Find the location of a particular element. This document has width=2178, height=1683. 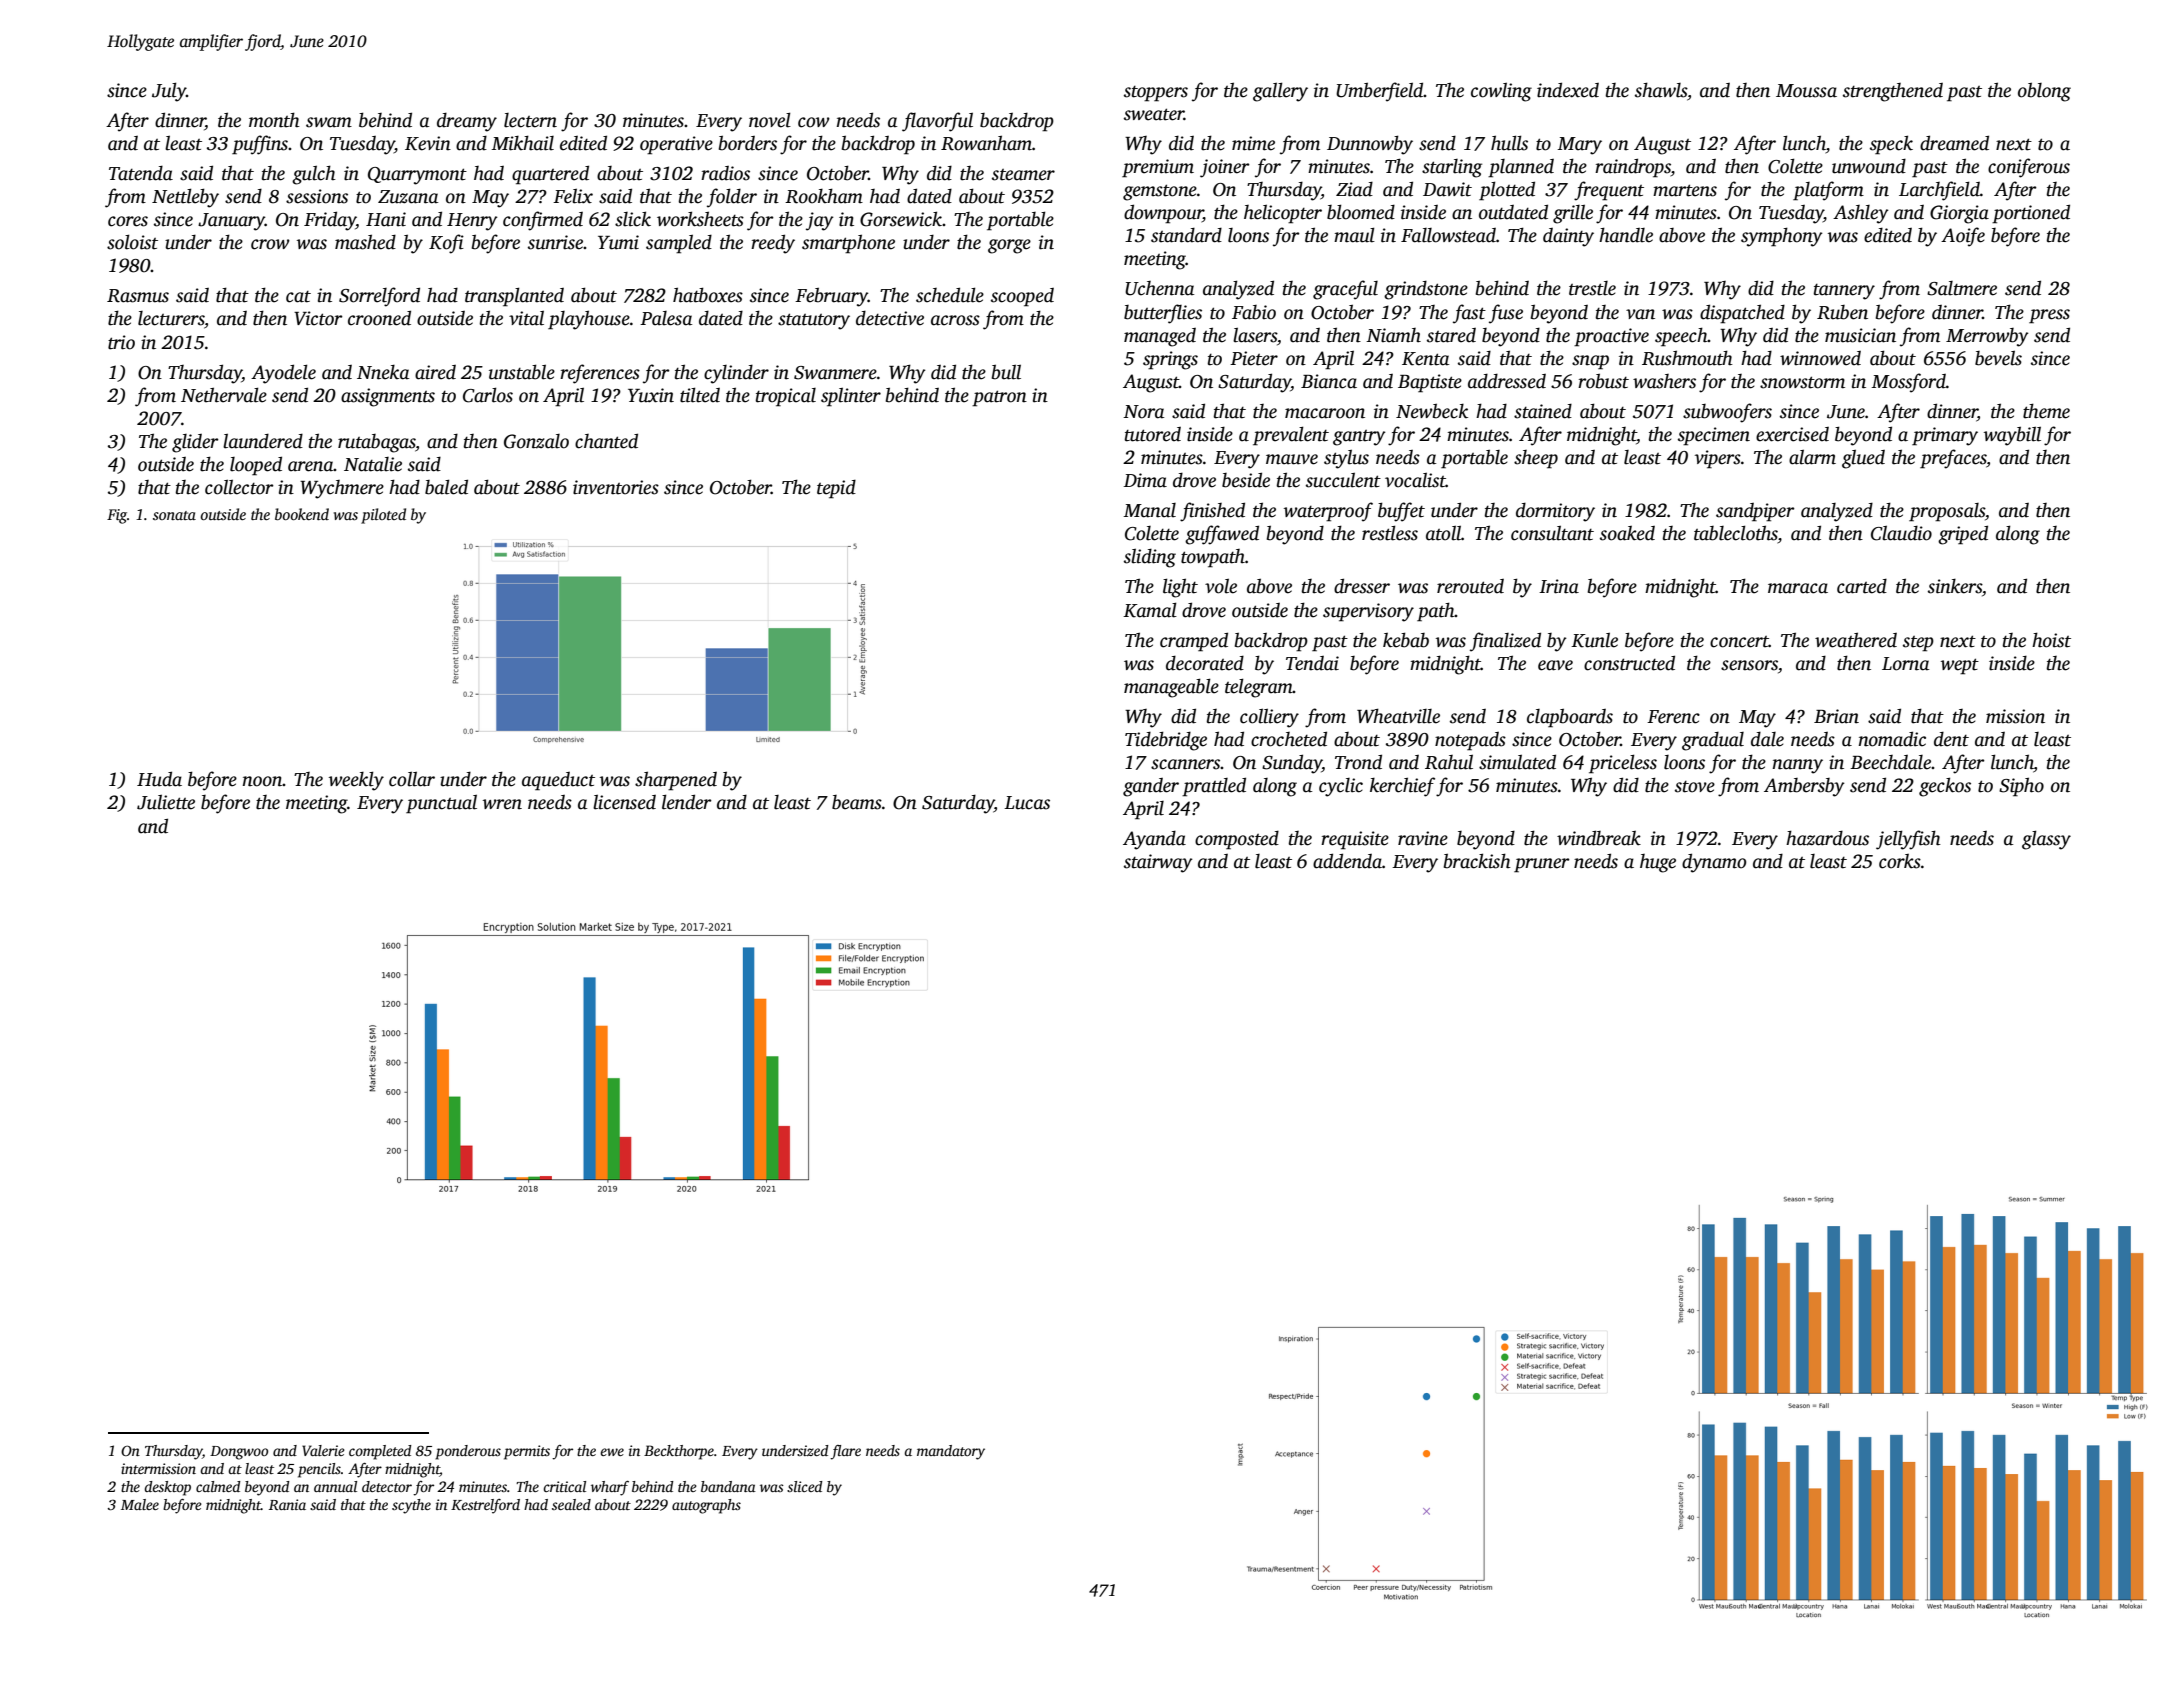

pruner is located at coordinates (1542, 865).
